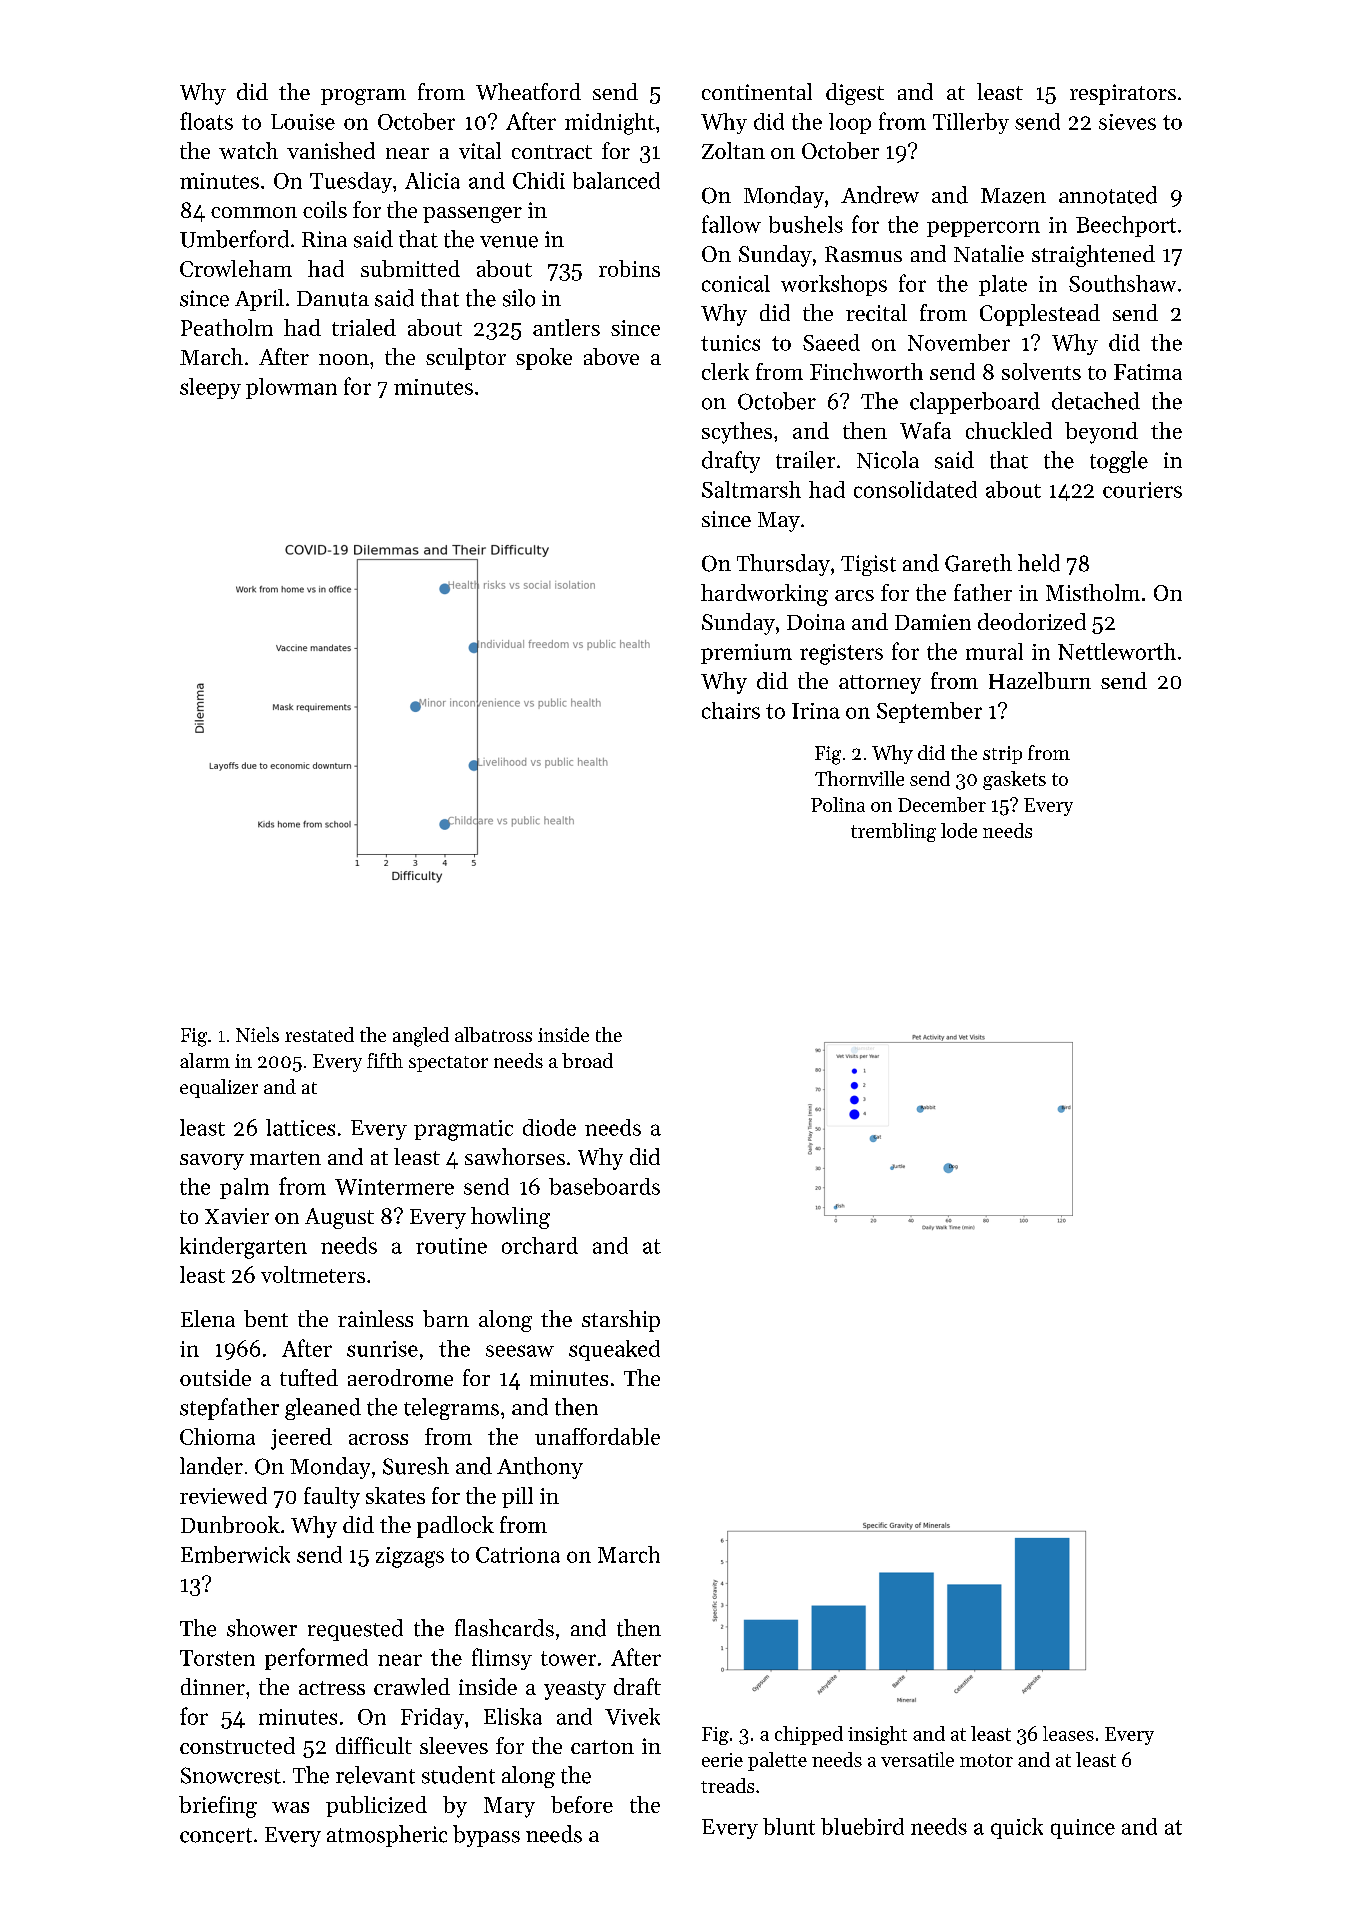 The height and width of the page is (1926, 1362). What do you see at coordinates (597, 1436) in the page?
I see `unaffordable` at bounding box center [597, 1436].
